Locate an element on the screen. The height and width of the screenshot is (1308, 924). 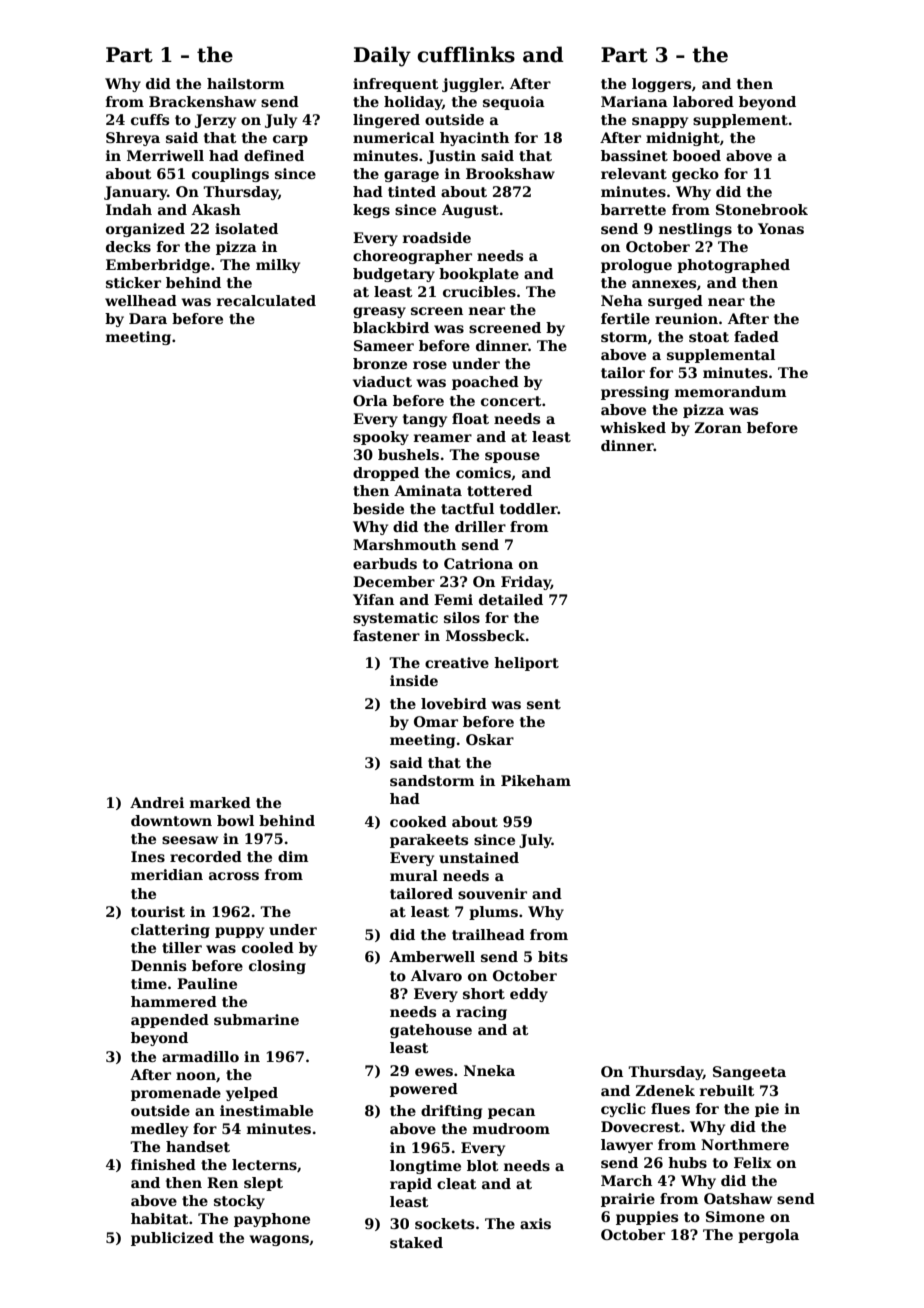
puppies is located at coordinates (647, 1218).
